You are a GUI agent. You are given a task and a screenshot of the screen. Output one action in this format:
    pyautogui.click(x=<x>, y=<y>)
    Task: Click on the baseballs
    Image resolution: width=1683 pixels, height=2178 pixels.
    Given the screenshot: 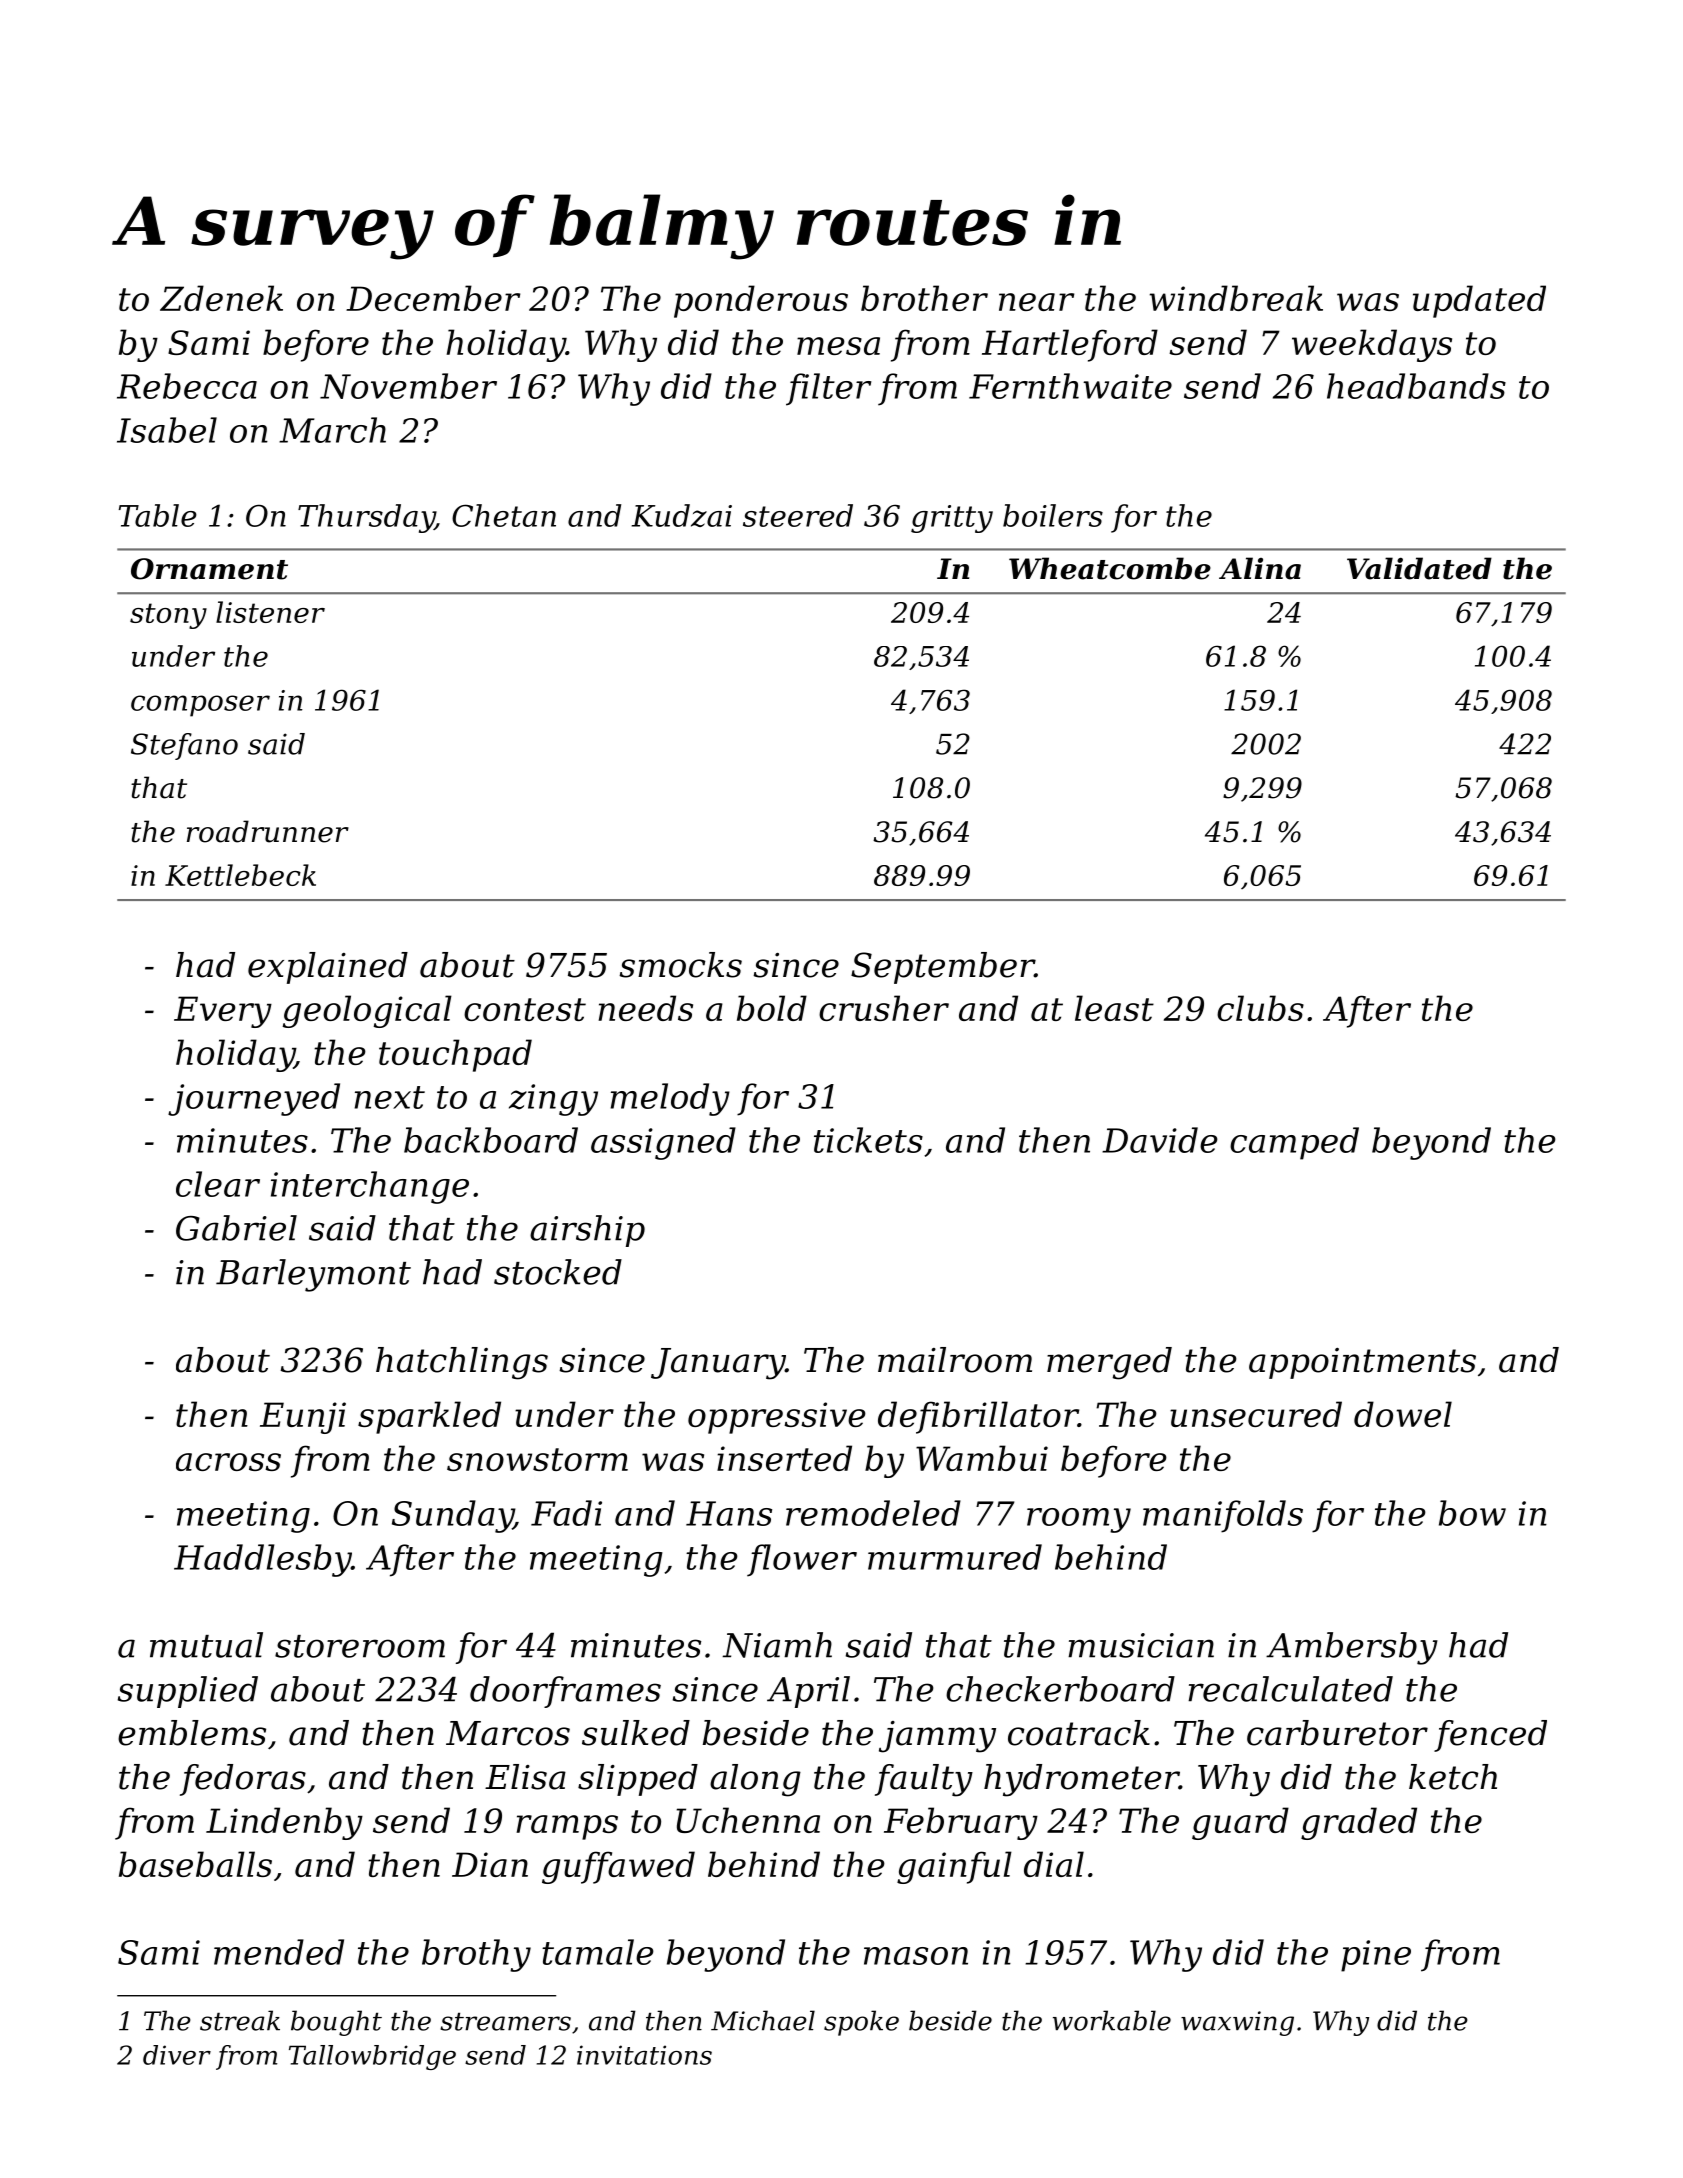 What is the action you would take?
    pyautogui.click(x=195, y=1864)
